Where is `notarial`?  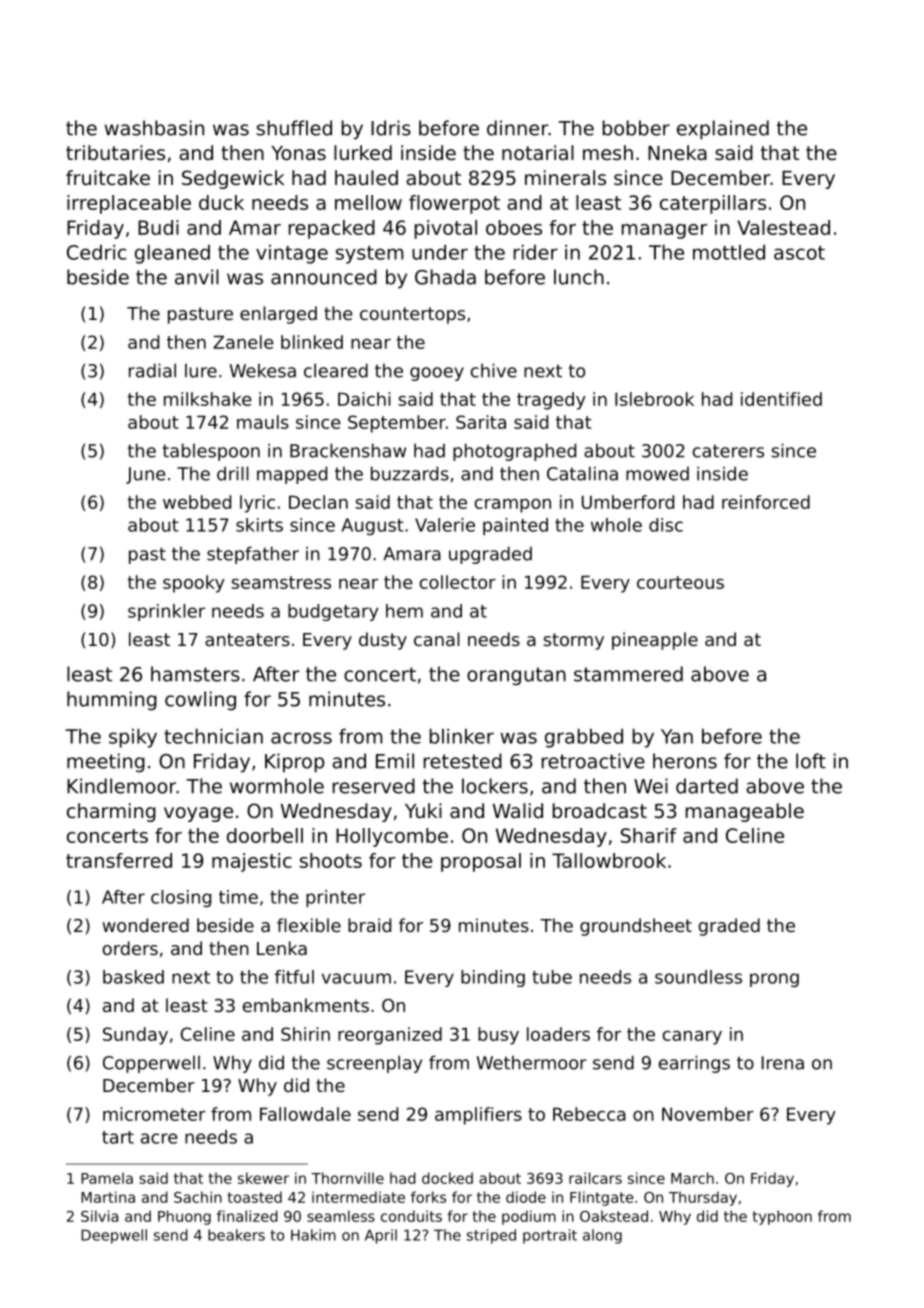 notarial is located at coordinates (538, 153).
